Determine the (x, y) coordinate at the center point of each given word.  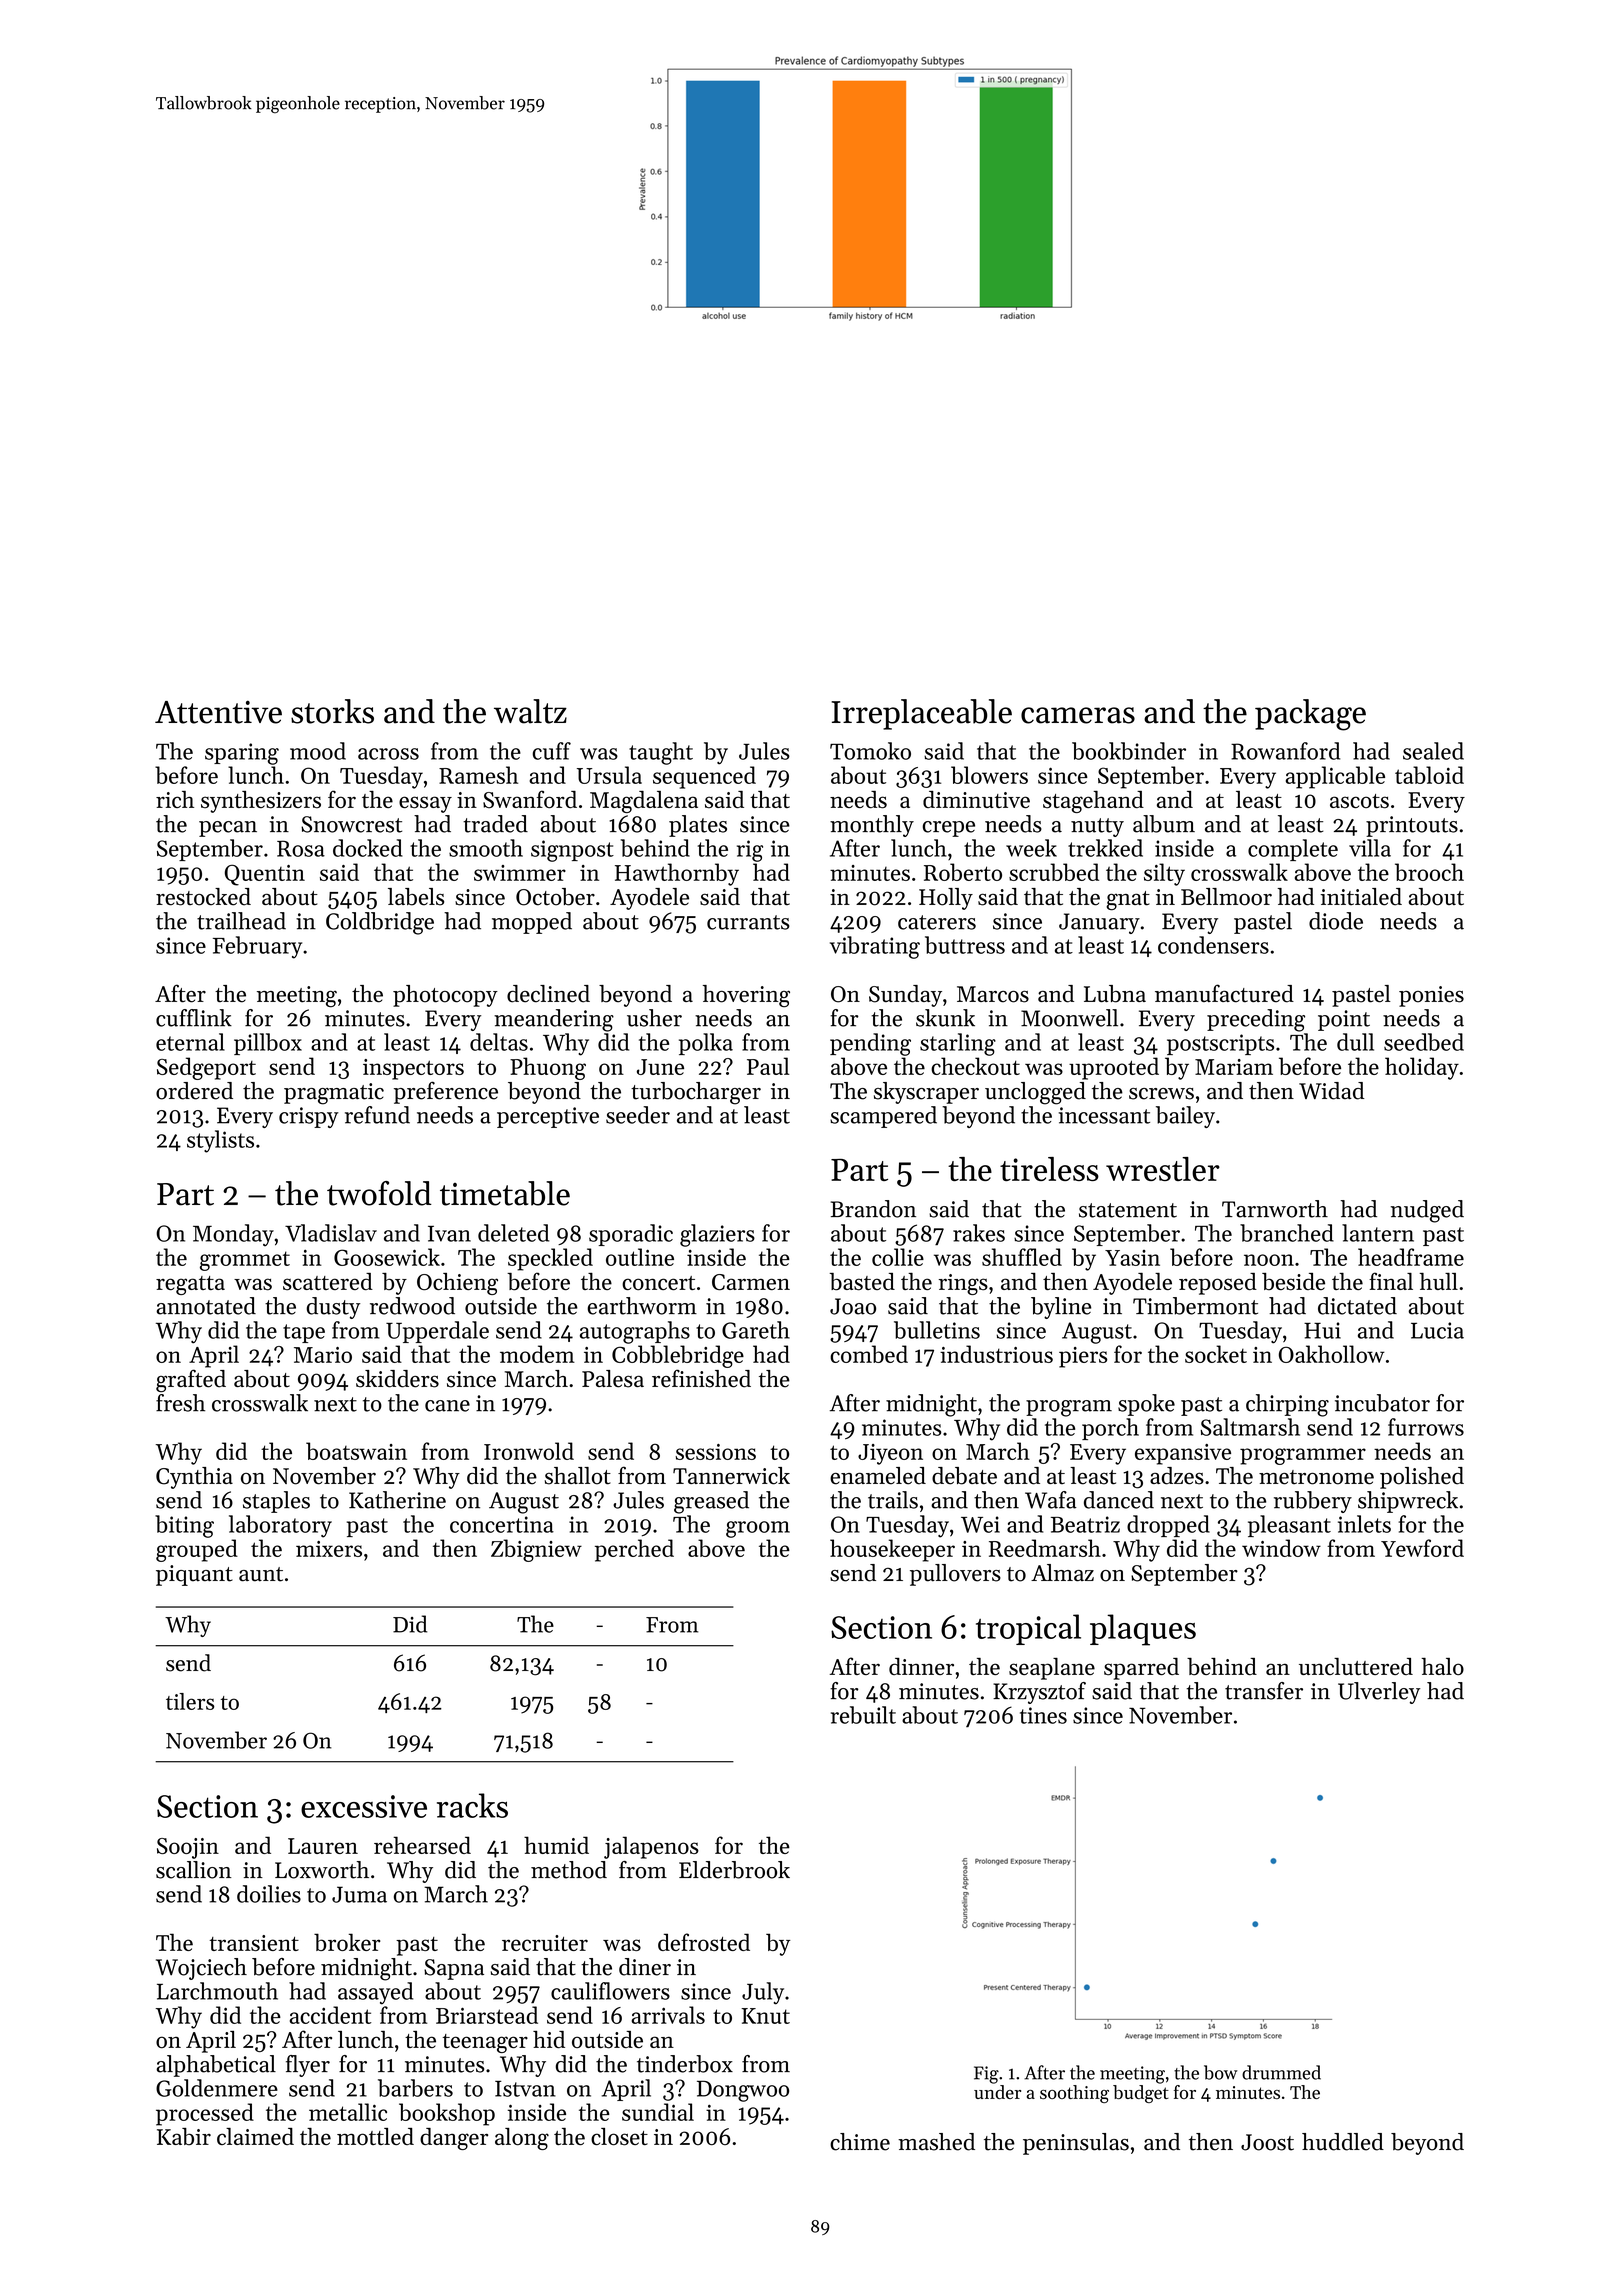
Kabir (184, 2136)
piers (1083, 1357)
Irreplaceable (921, 714)
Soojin (188, 1848)
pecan (228, 829)
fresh (180, 1403)
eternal (190, 1042)
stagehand (1093, 802)
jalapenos (651, 1847)
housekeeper (892, 1550)
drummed (1281, 2072)
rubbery (1313, 1502)
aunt (261, 1574)
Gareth (756, 1330)
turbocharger (696, 1093)
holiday (1422, 1068)
